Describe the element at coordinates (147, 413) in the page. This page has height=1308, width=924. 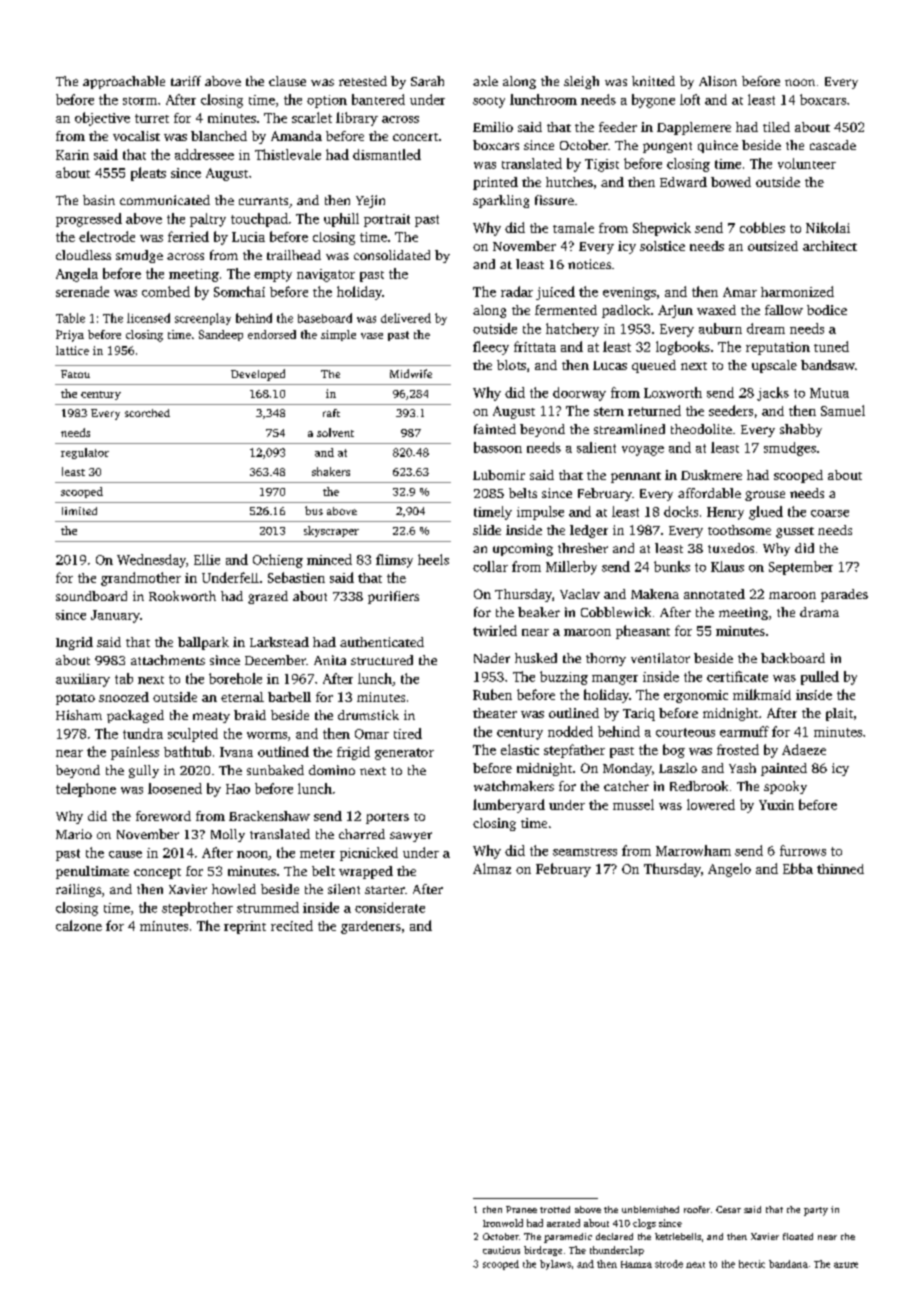
I see `scorched` at that location.
